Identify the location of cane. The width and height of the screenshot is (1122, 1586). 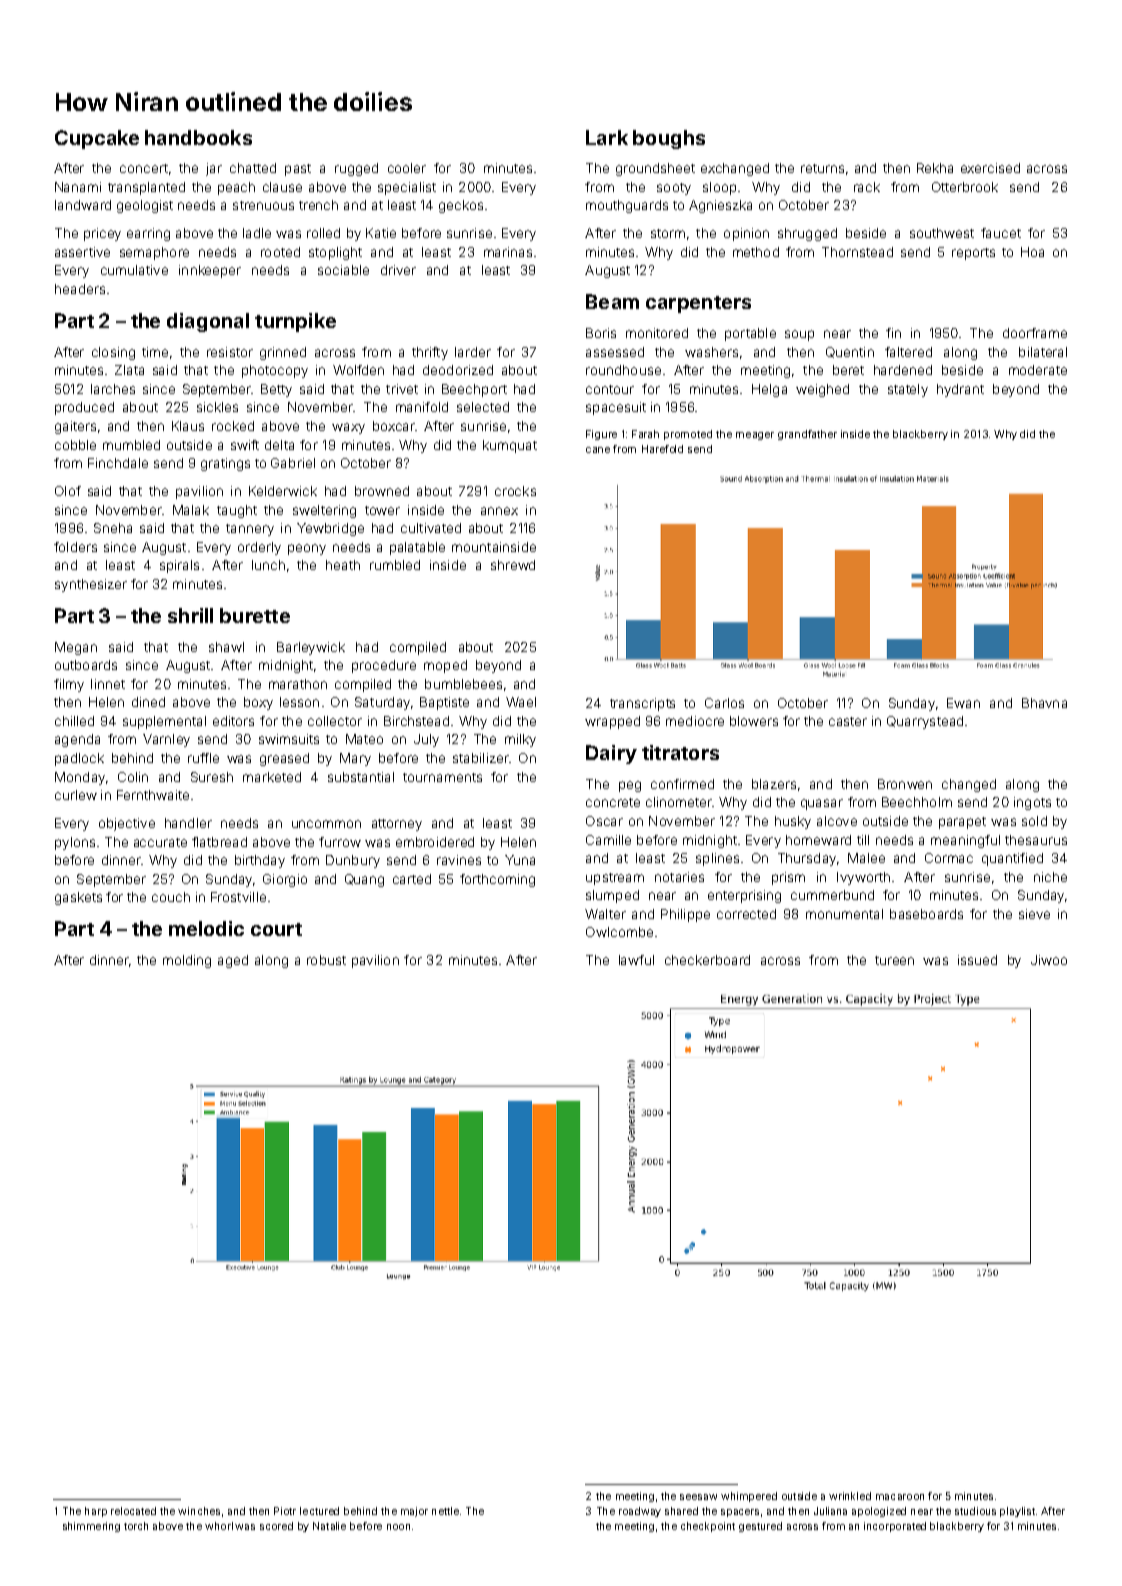
(598, 450).
